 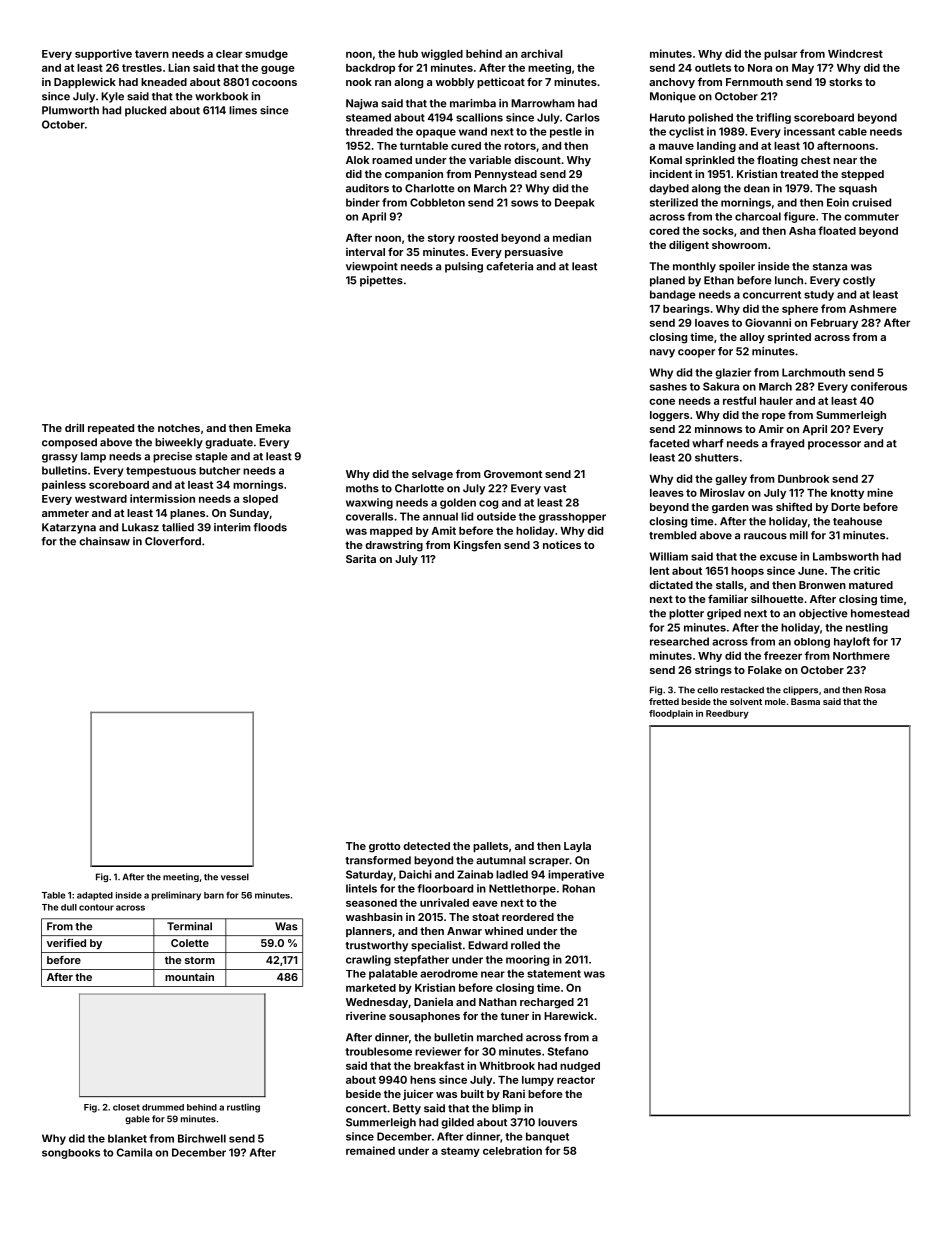 What do you see at coordinates (442, 54) in the document?
I see `wiggled` at bounding box center [442, 54].
